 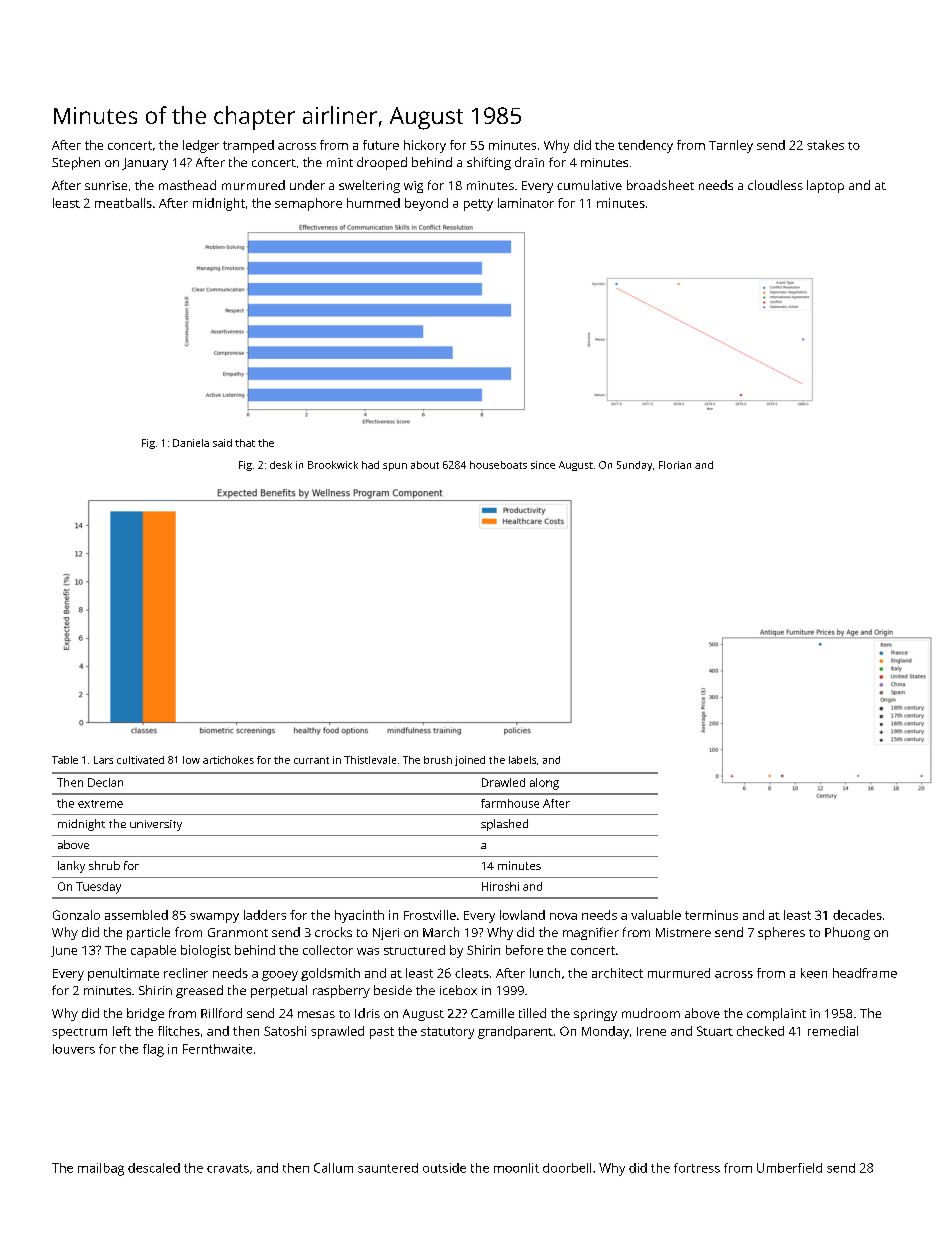 I want to click on stakes, so click(x=825, y=145).
